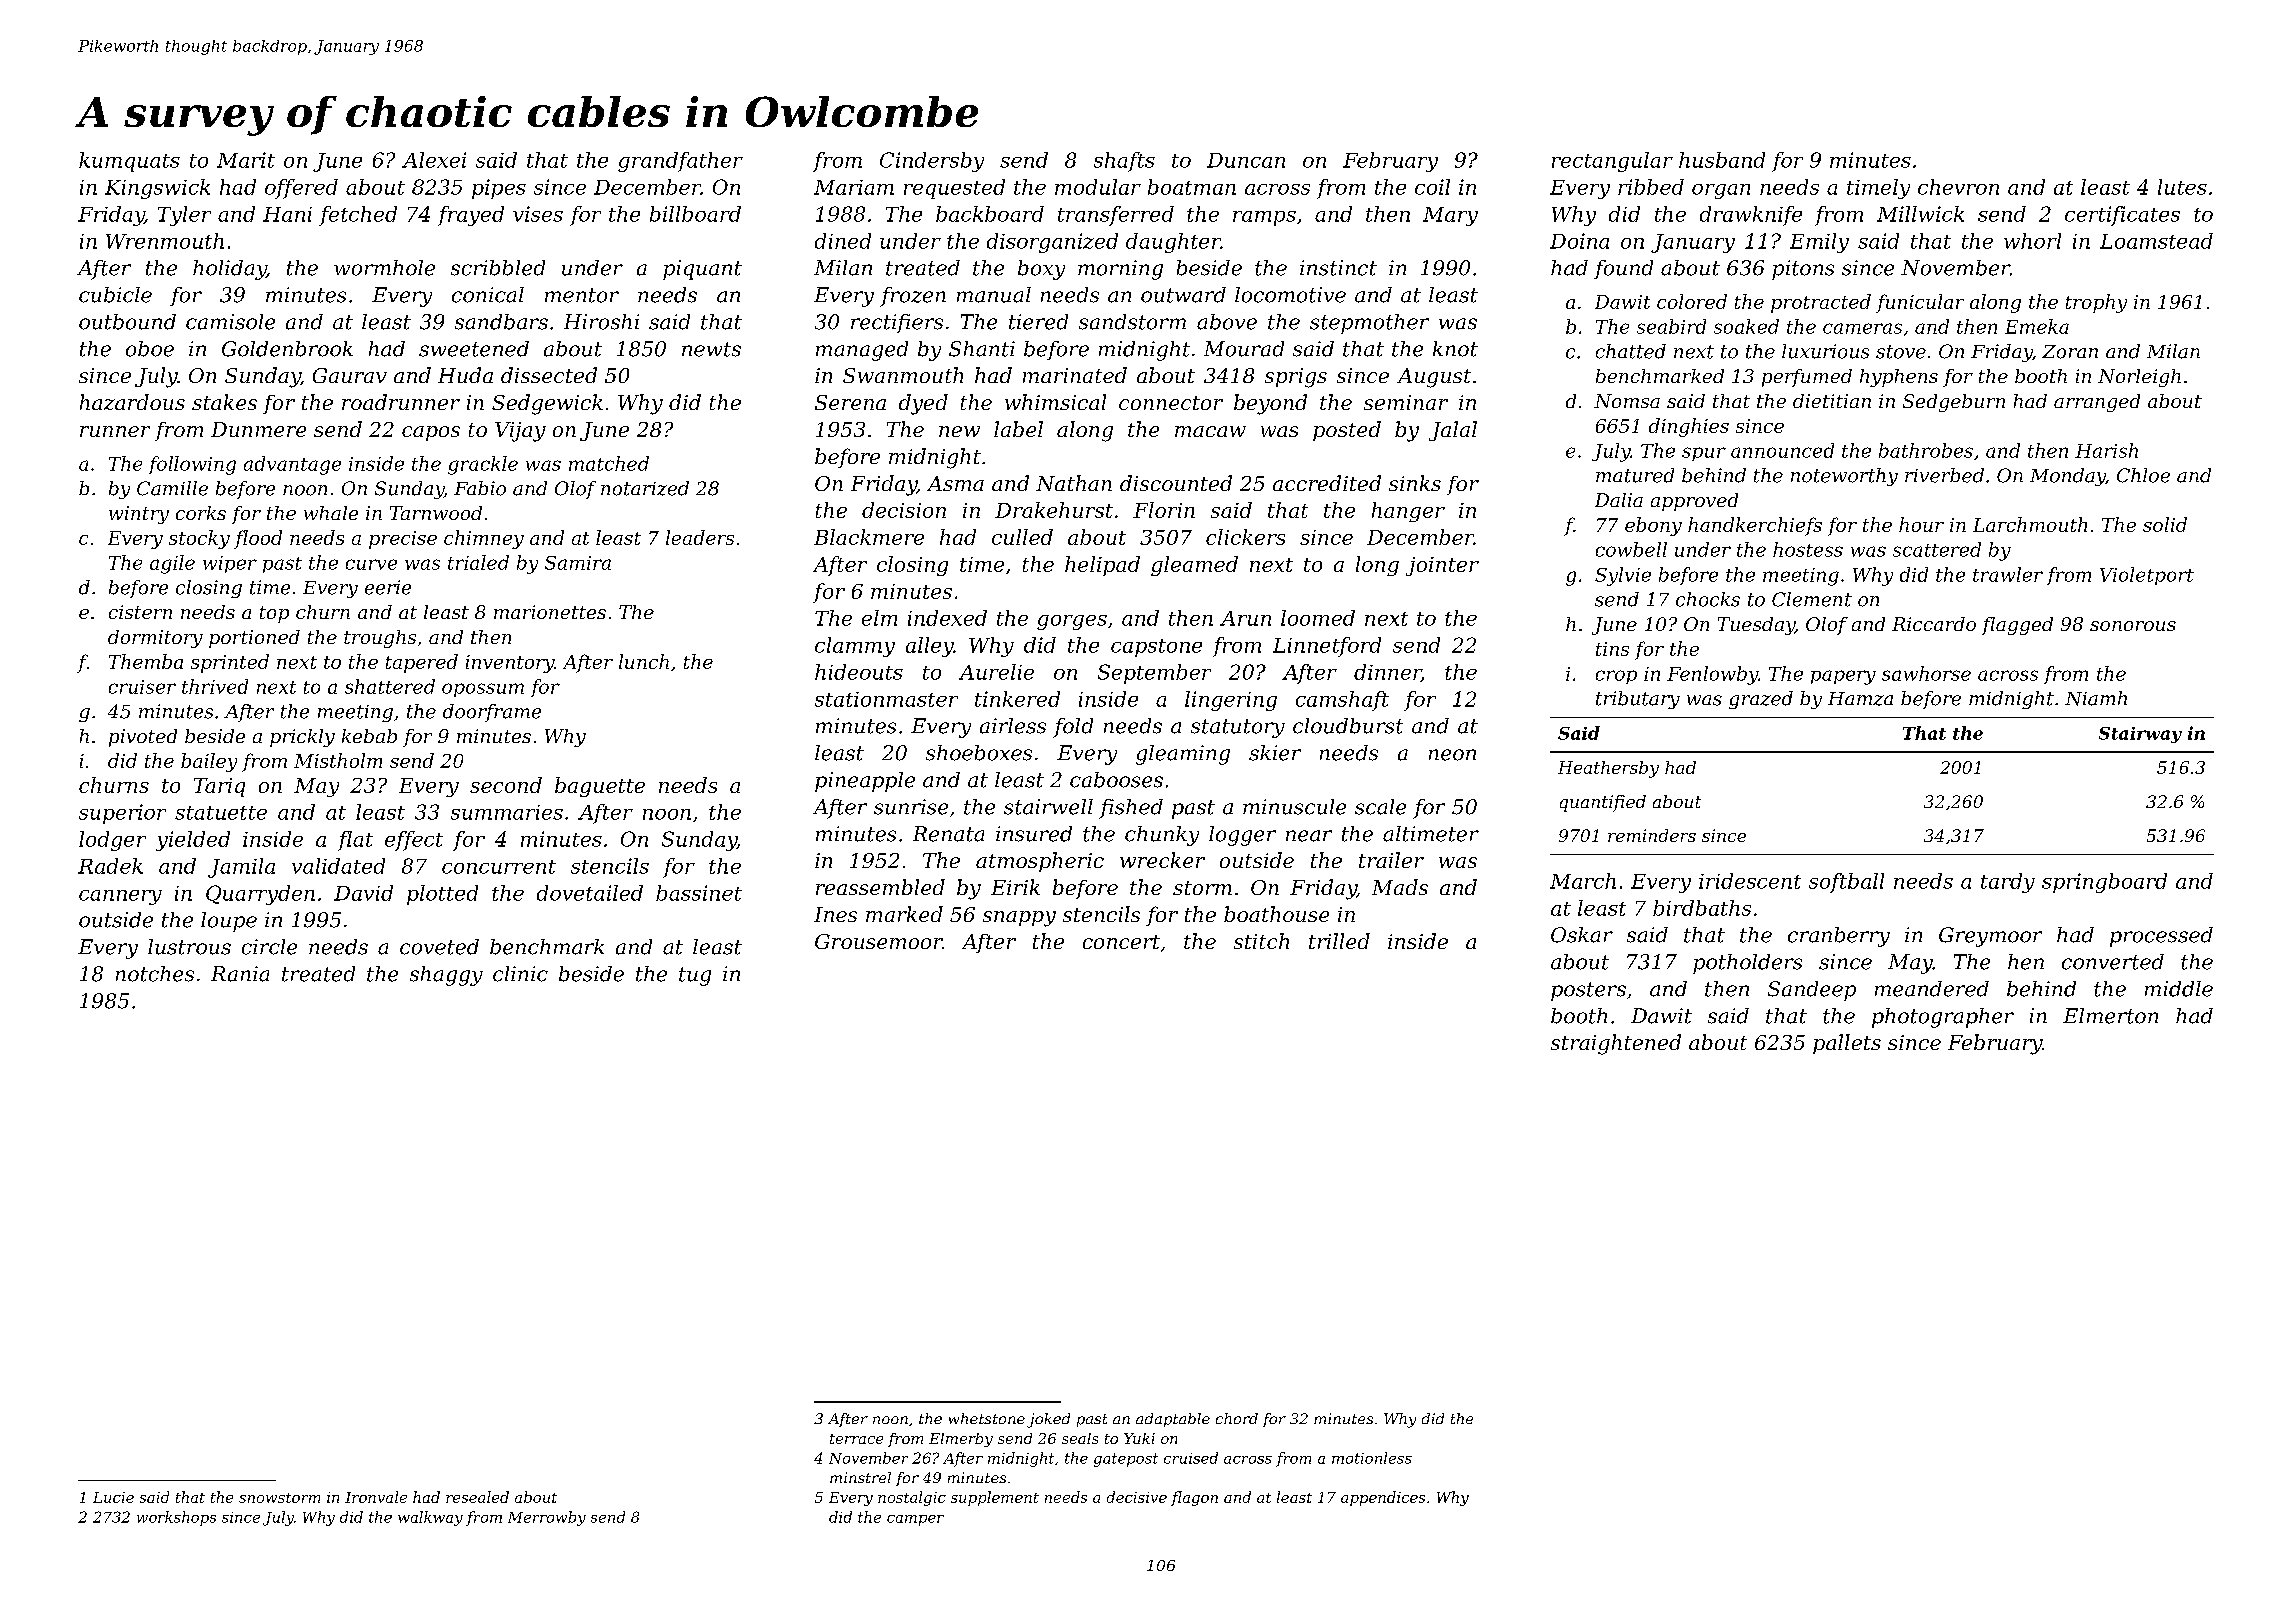 The image size is (2292, 1620). What do you see at coordinates (1383, 1498) in the screenshot?
I see `appendices` at bounding box center [1383, 1498].
